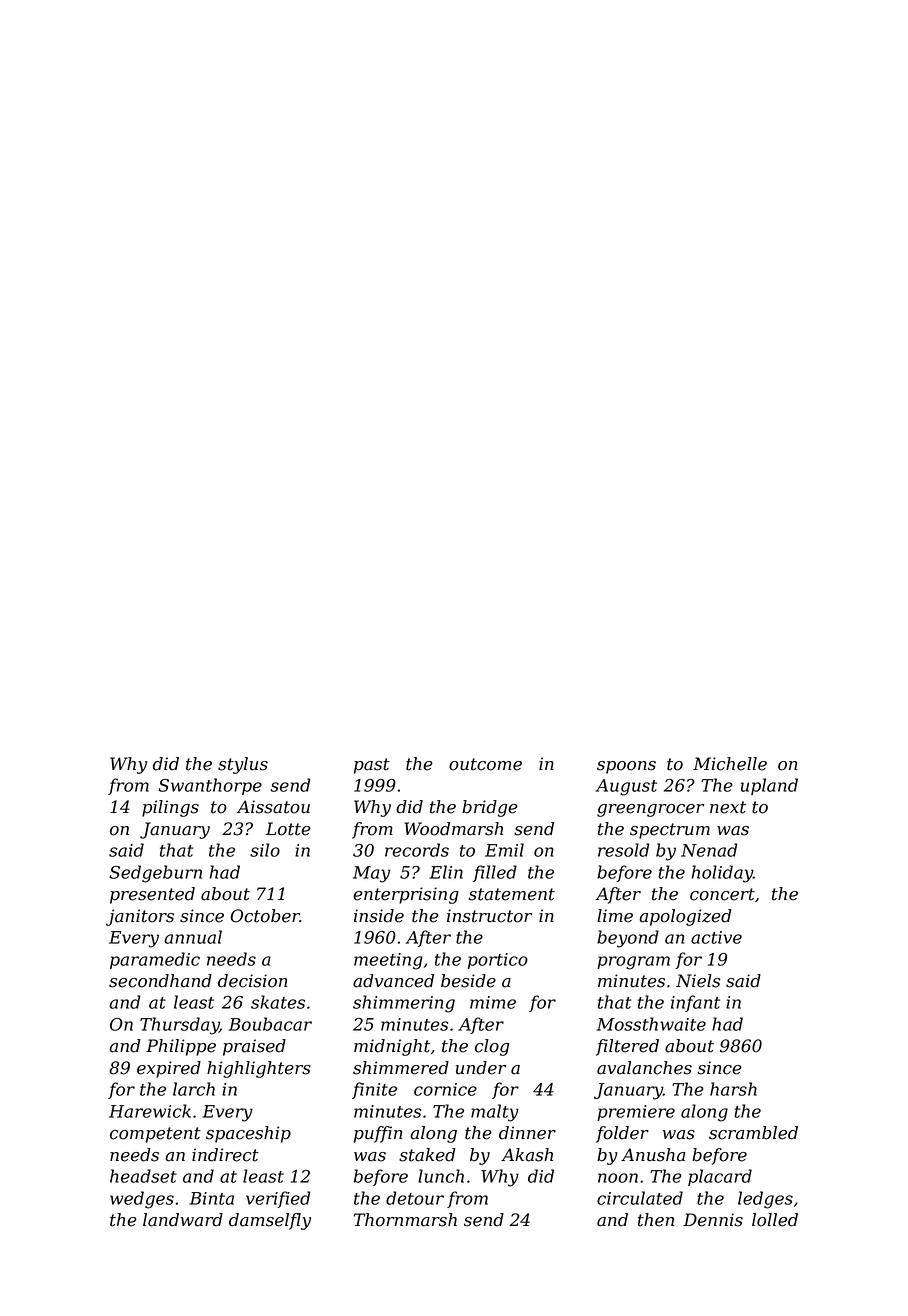 This document has height=1316, width=908. Describe the element at coordinates (716, 937) in the document. I see `active` at that location.
